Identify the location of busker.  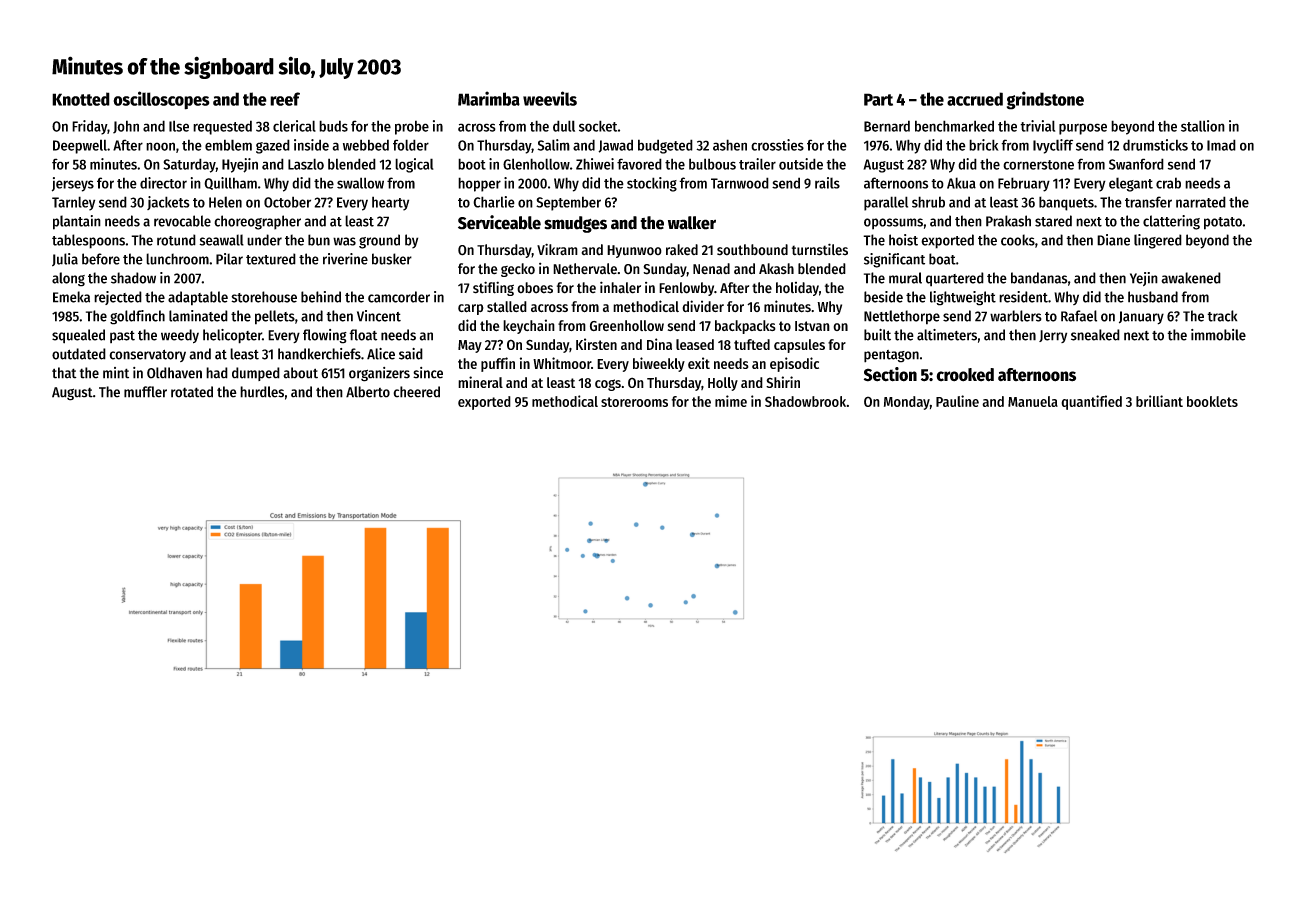
(392, 259).
